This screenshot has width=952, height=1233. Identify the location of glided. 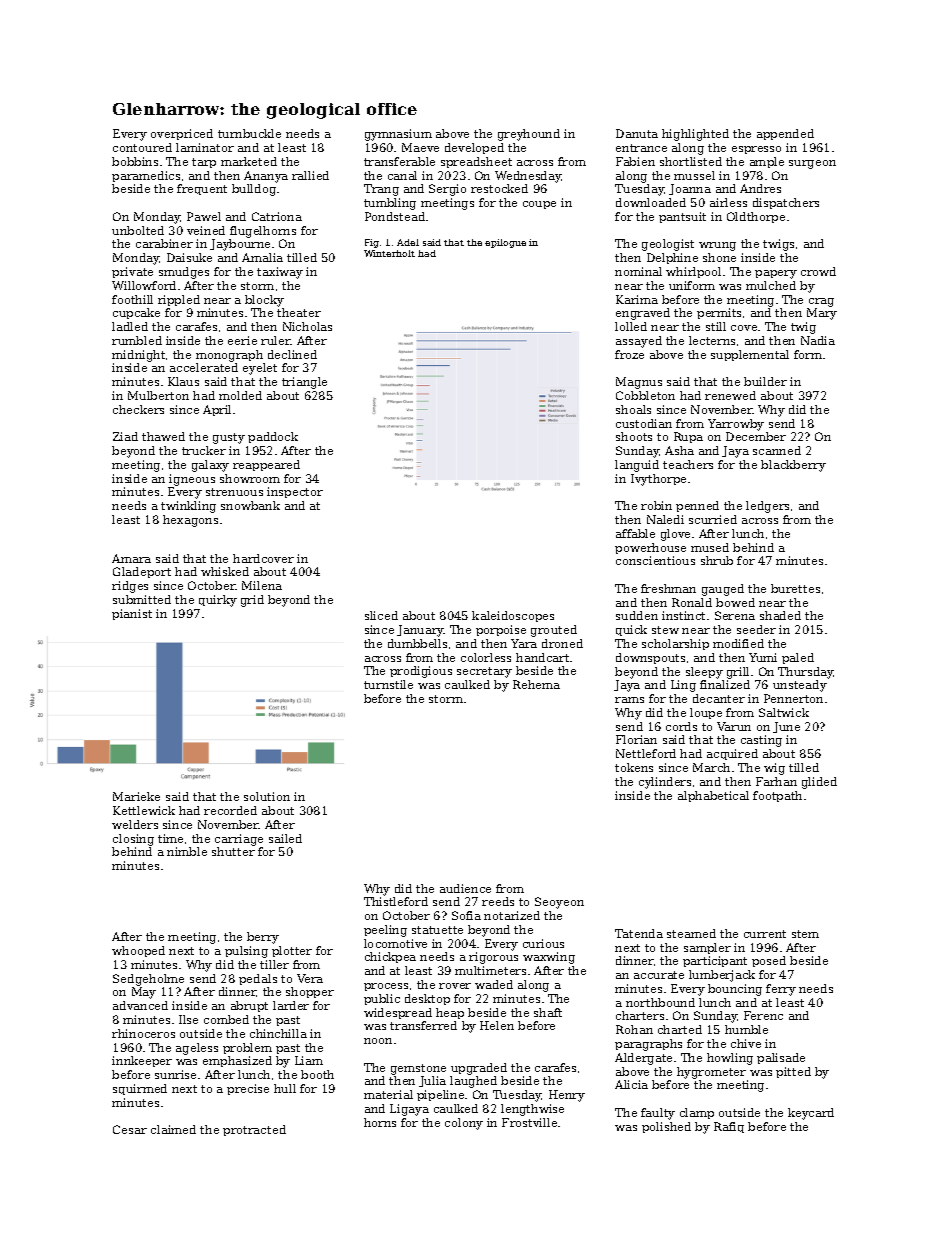
(819, 783).
